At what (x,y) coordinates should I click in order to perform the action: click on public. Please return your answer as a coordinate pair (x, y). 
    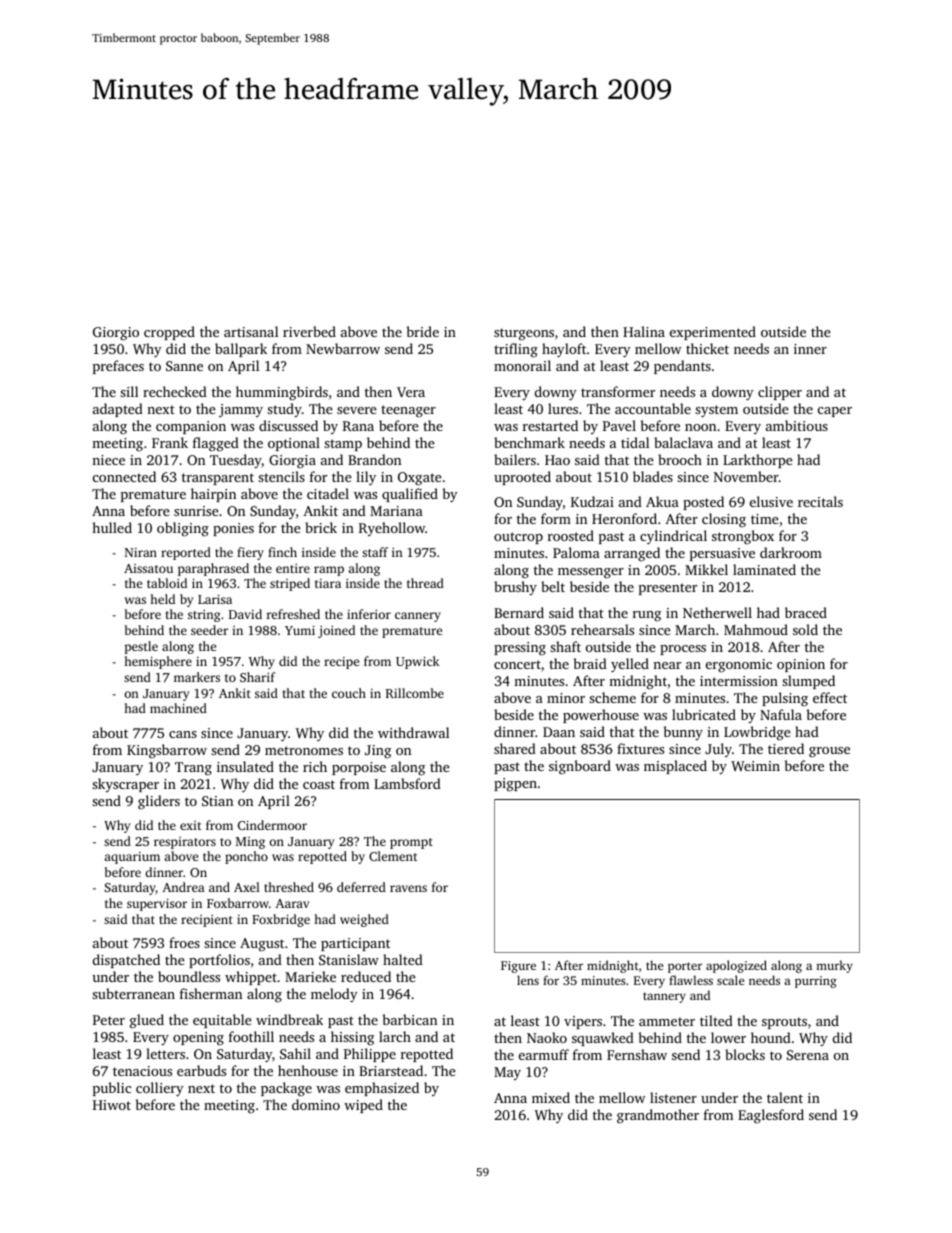
    Looking at the image, I should click on (112, 1089).
